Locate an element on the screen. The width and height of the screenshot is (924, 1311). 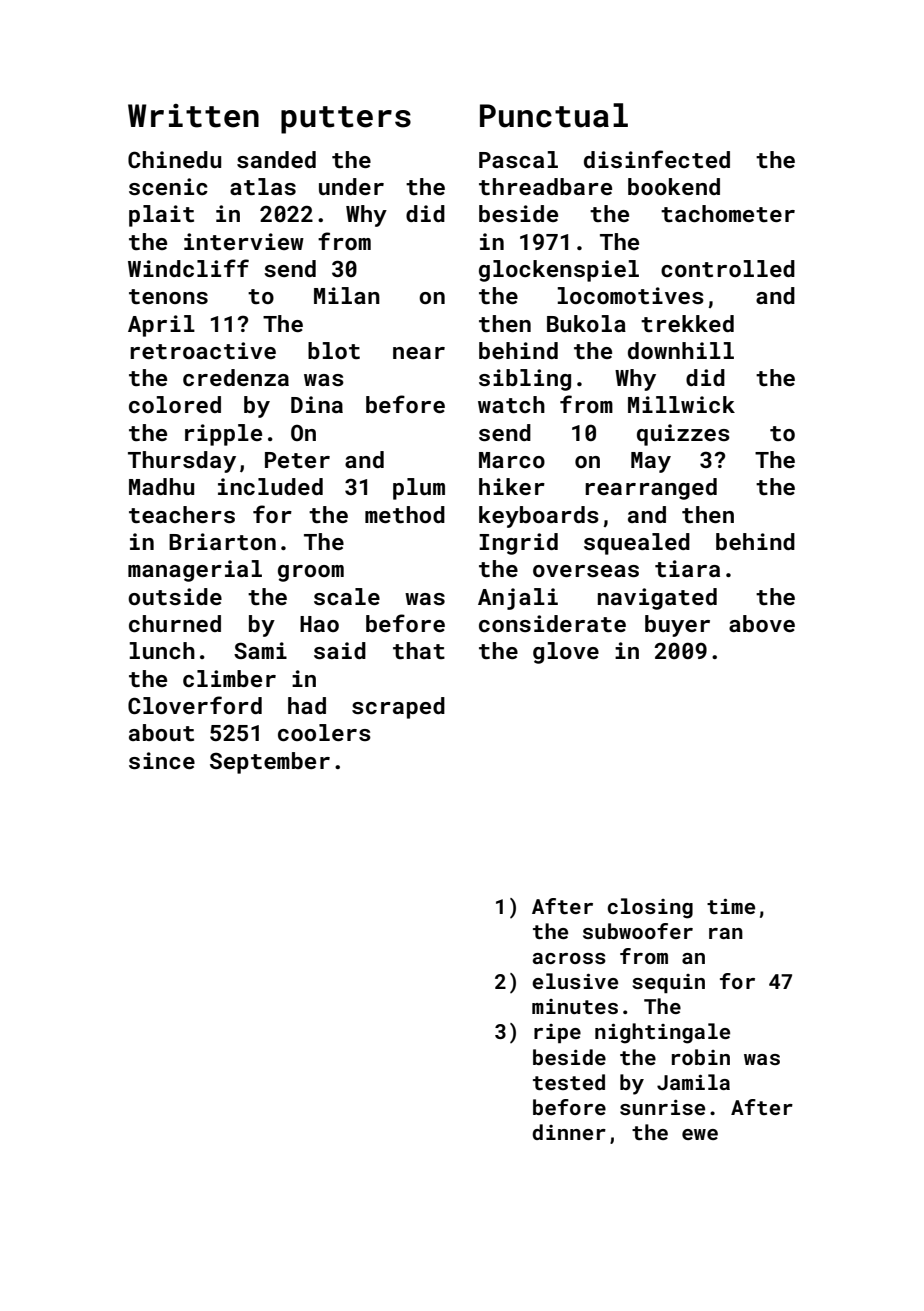
sanded is located at coordinates (276, 159).
